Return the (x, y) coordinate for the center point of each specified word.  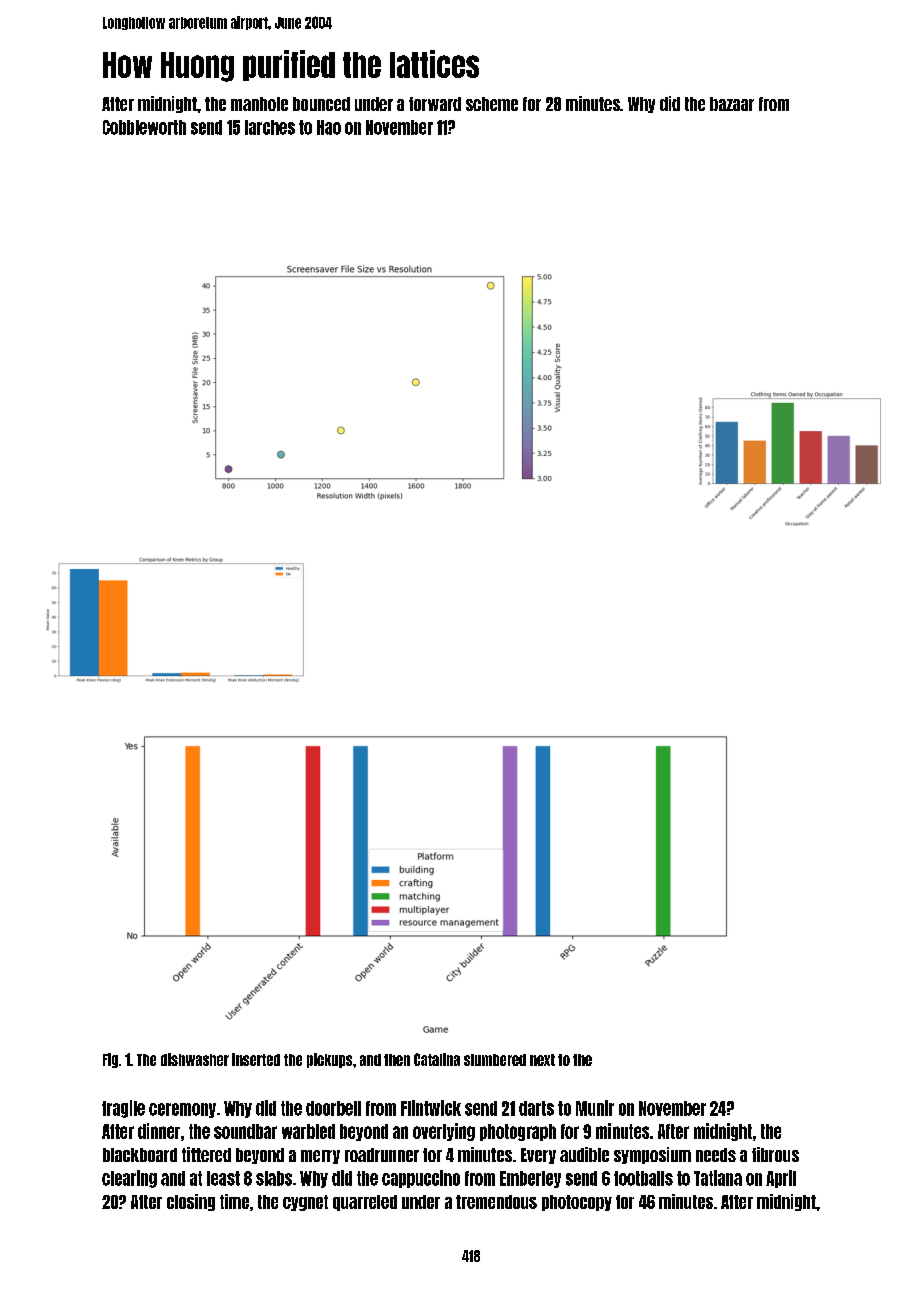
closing (191, 1202)
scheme (492, 104)
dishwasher (195, 1059)
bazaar (732, 104)
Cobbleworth (144, 127)
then (397, 1060)
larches (270, 127)
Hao (329, 127)
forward (435, 104)
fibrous (775, 1154)
